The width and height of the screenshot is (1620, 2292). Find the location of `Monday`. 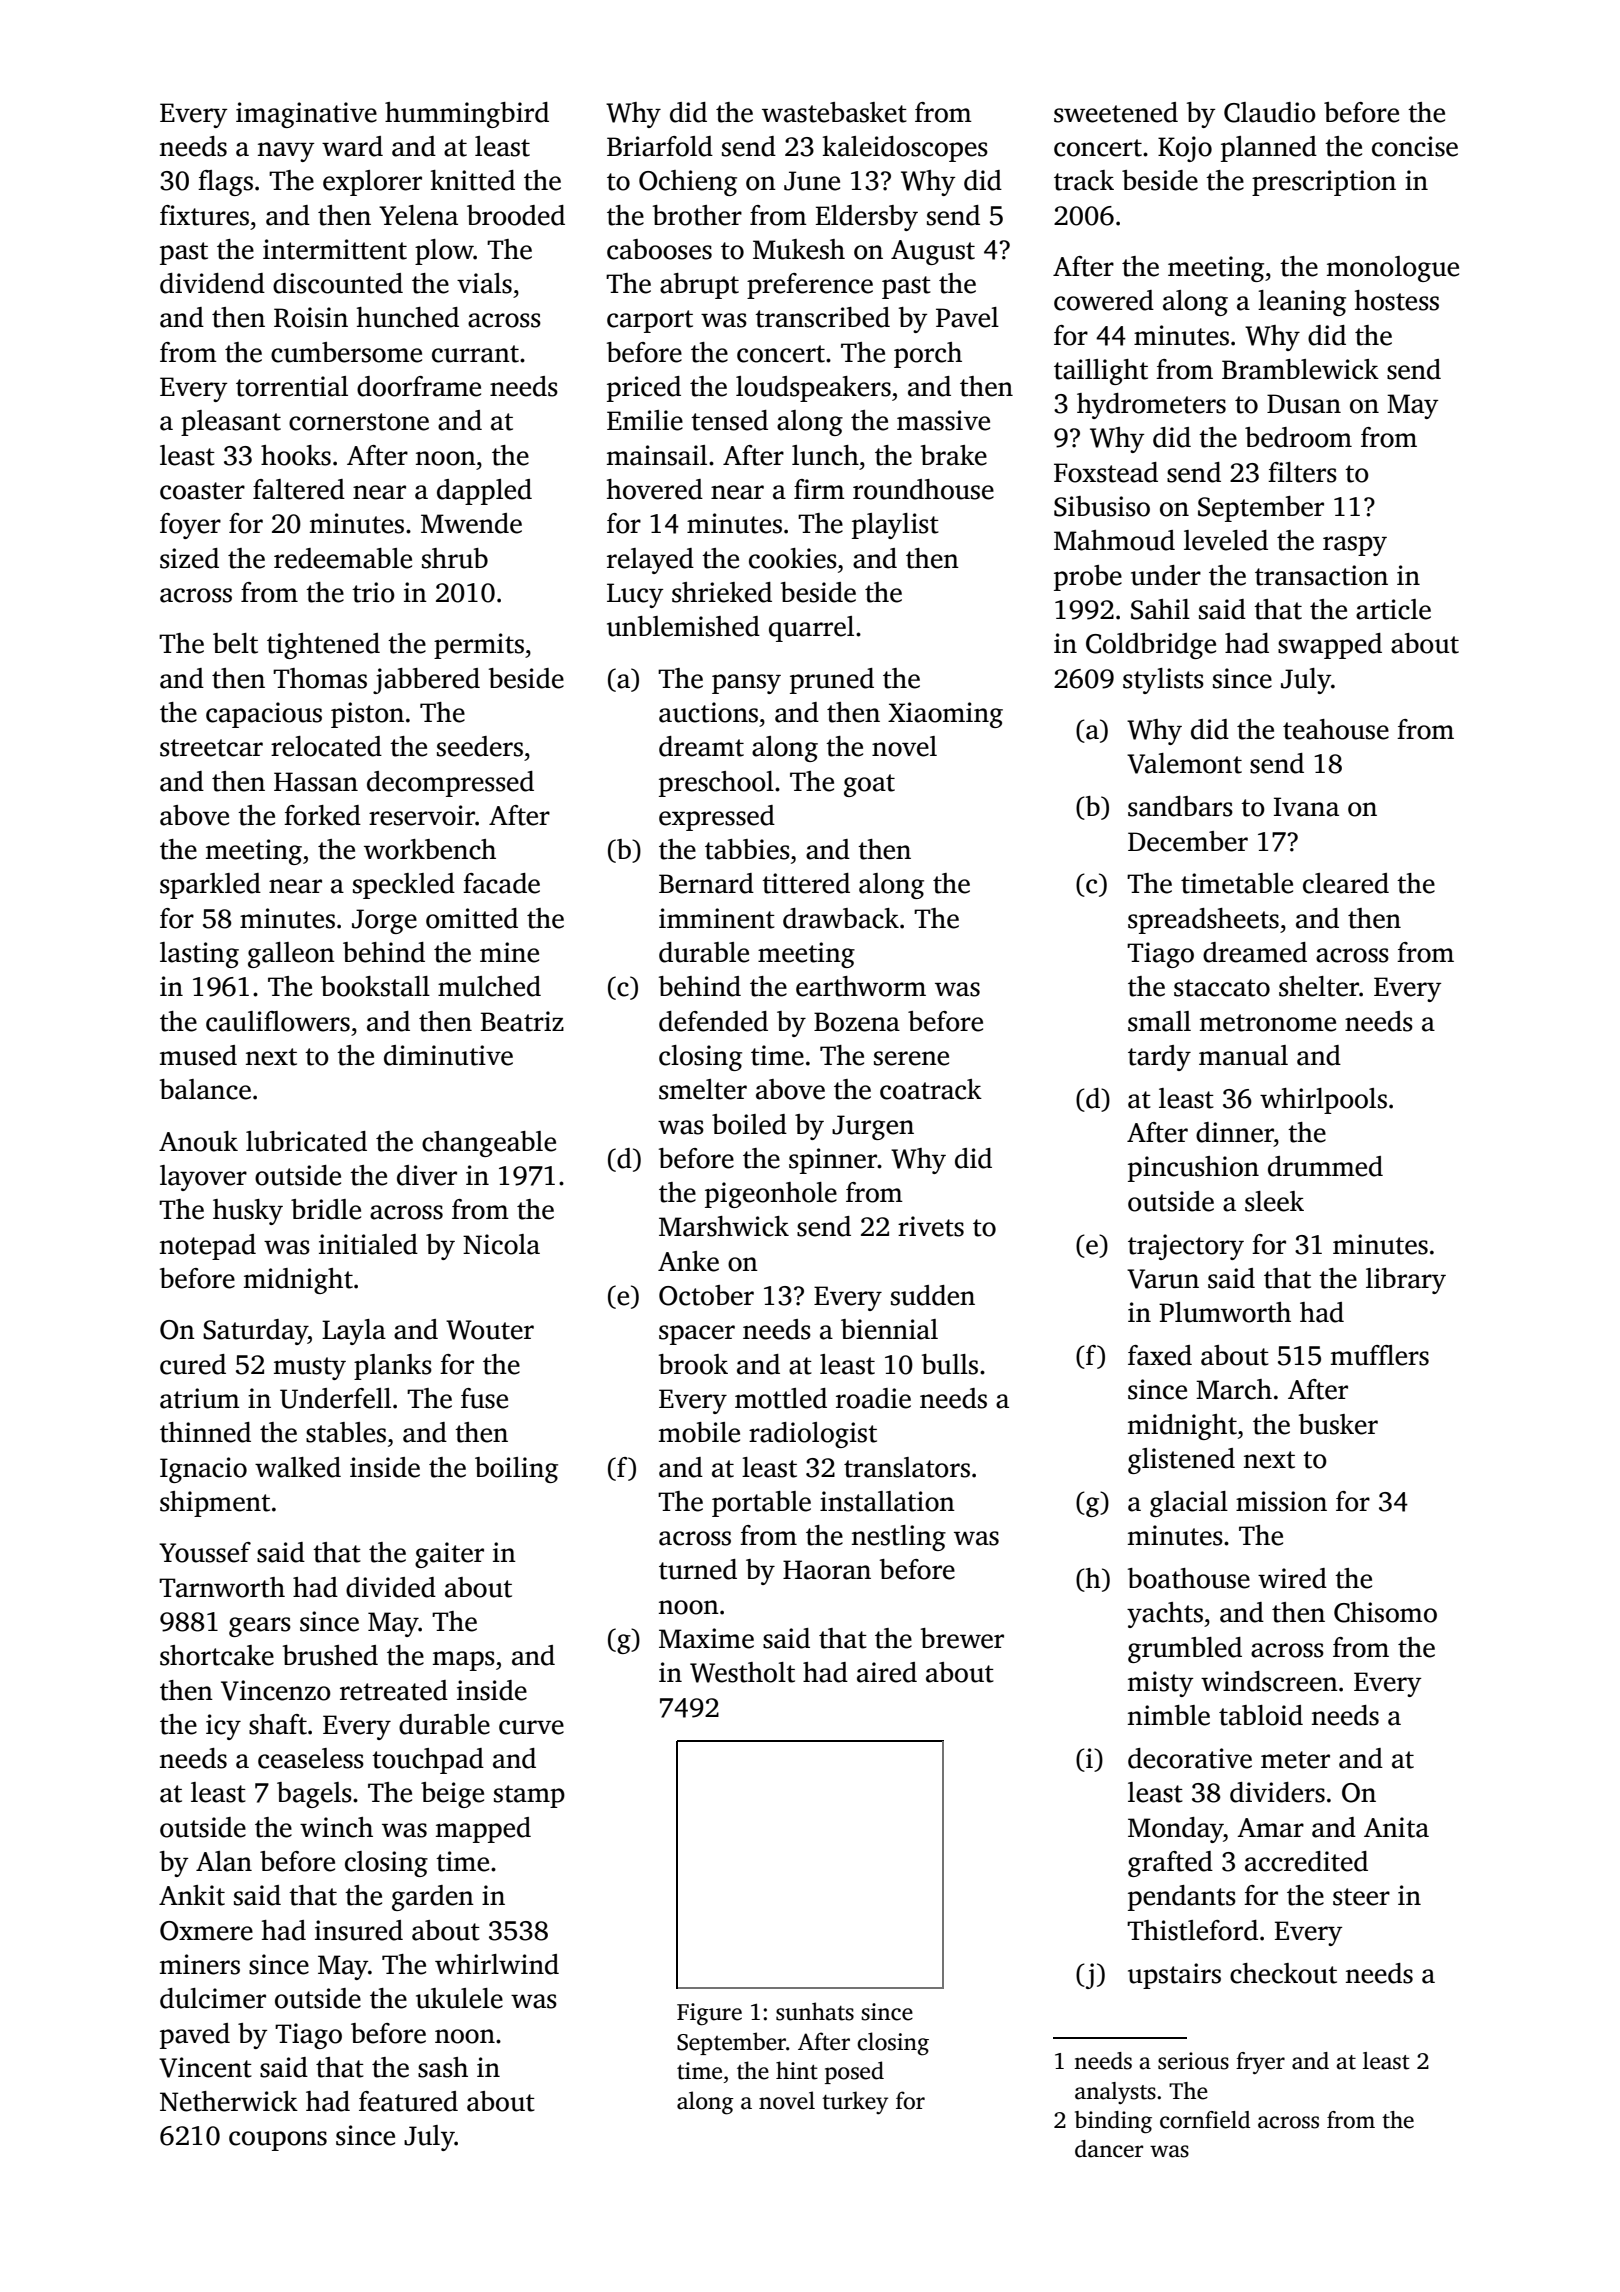

Monday is located at coordinates (1176, 1830).
